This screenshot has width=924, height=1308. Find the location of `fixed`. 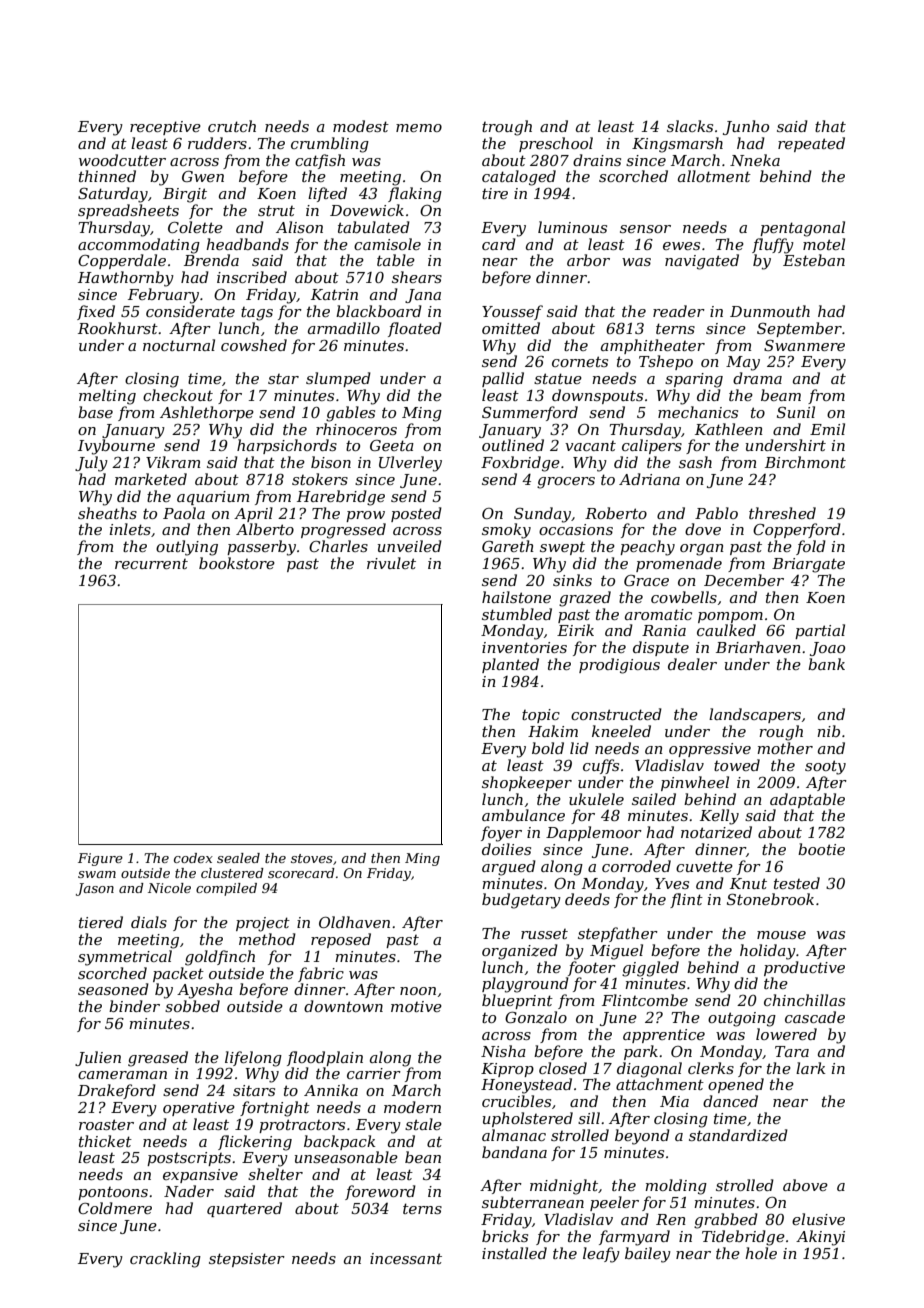

fixed is located at coordinates (96, 312).
